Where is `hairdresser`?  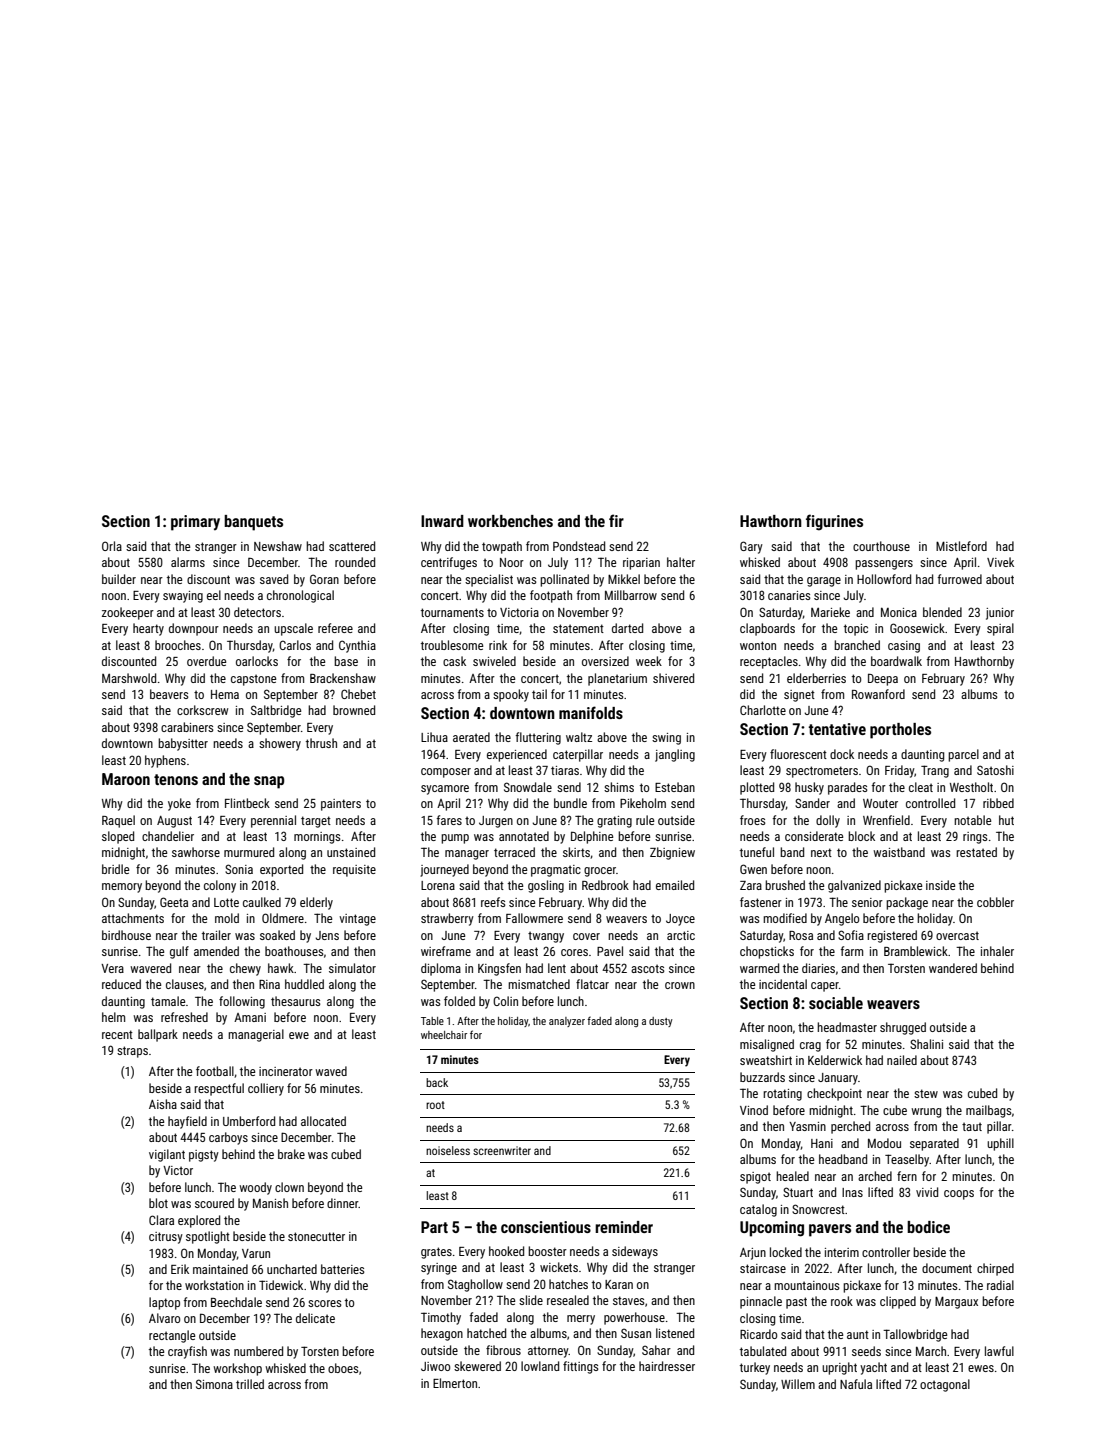
hairdresser is located at coordinates (667, 1366).
